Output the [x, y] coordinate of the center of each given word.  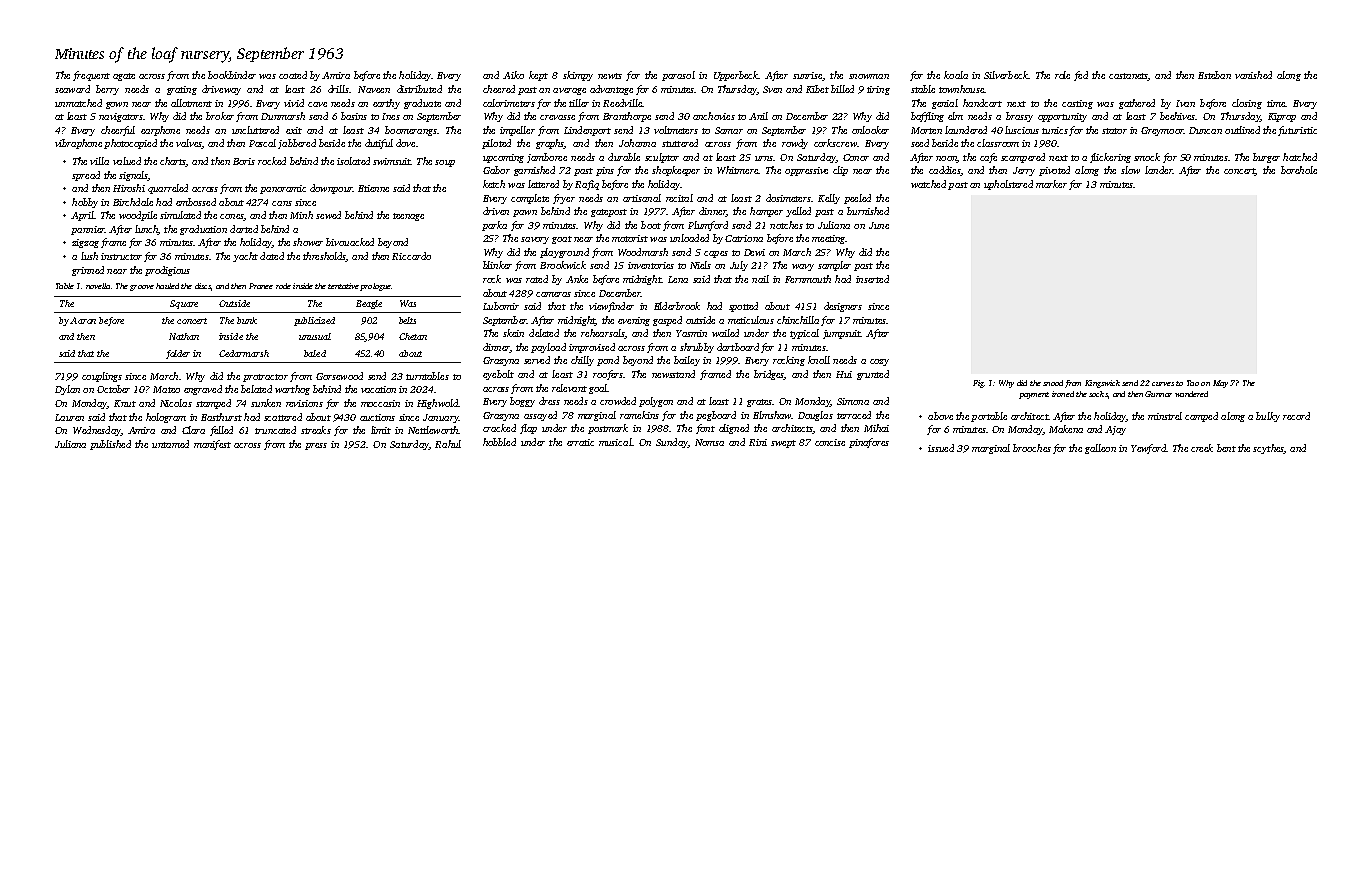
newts [610, 76]
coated [293, 75]
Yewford [1148, 449]
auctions [377, 417]
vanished [1253, 75]
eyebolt [498, 375]
